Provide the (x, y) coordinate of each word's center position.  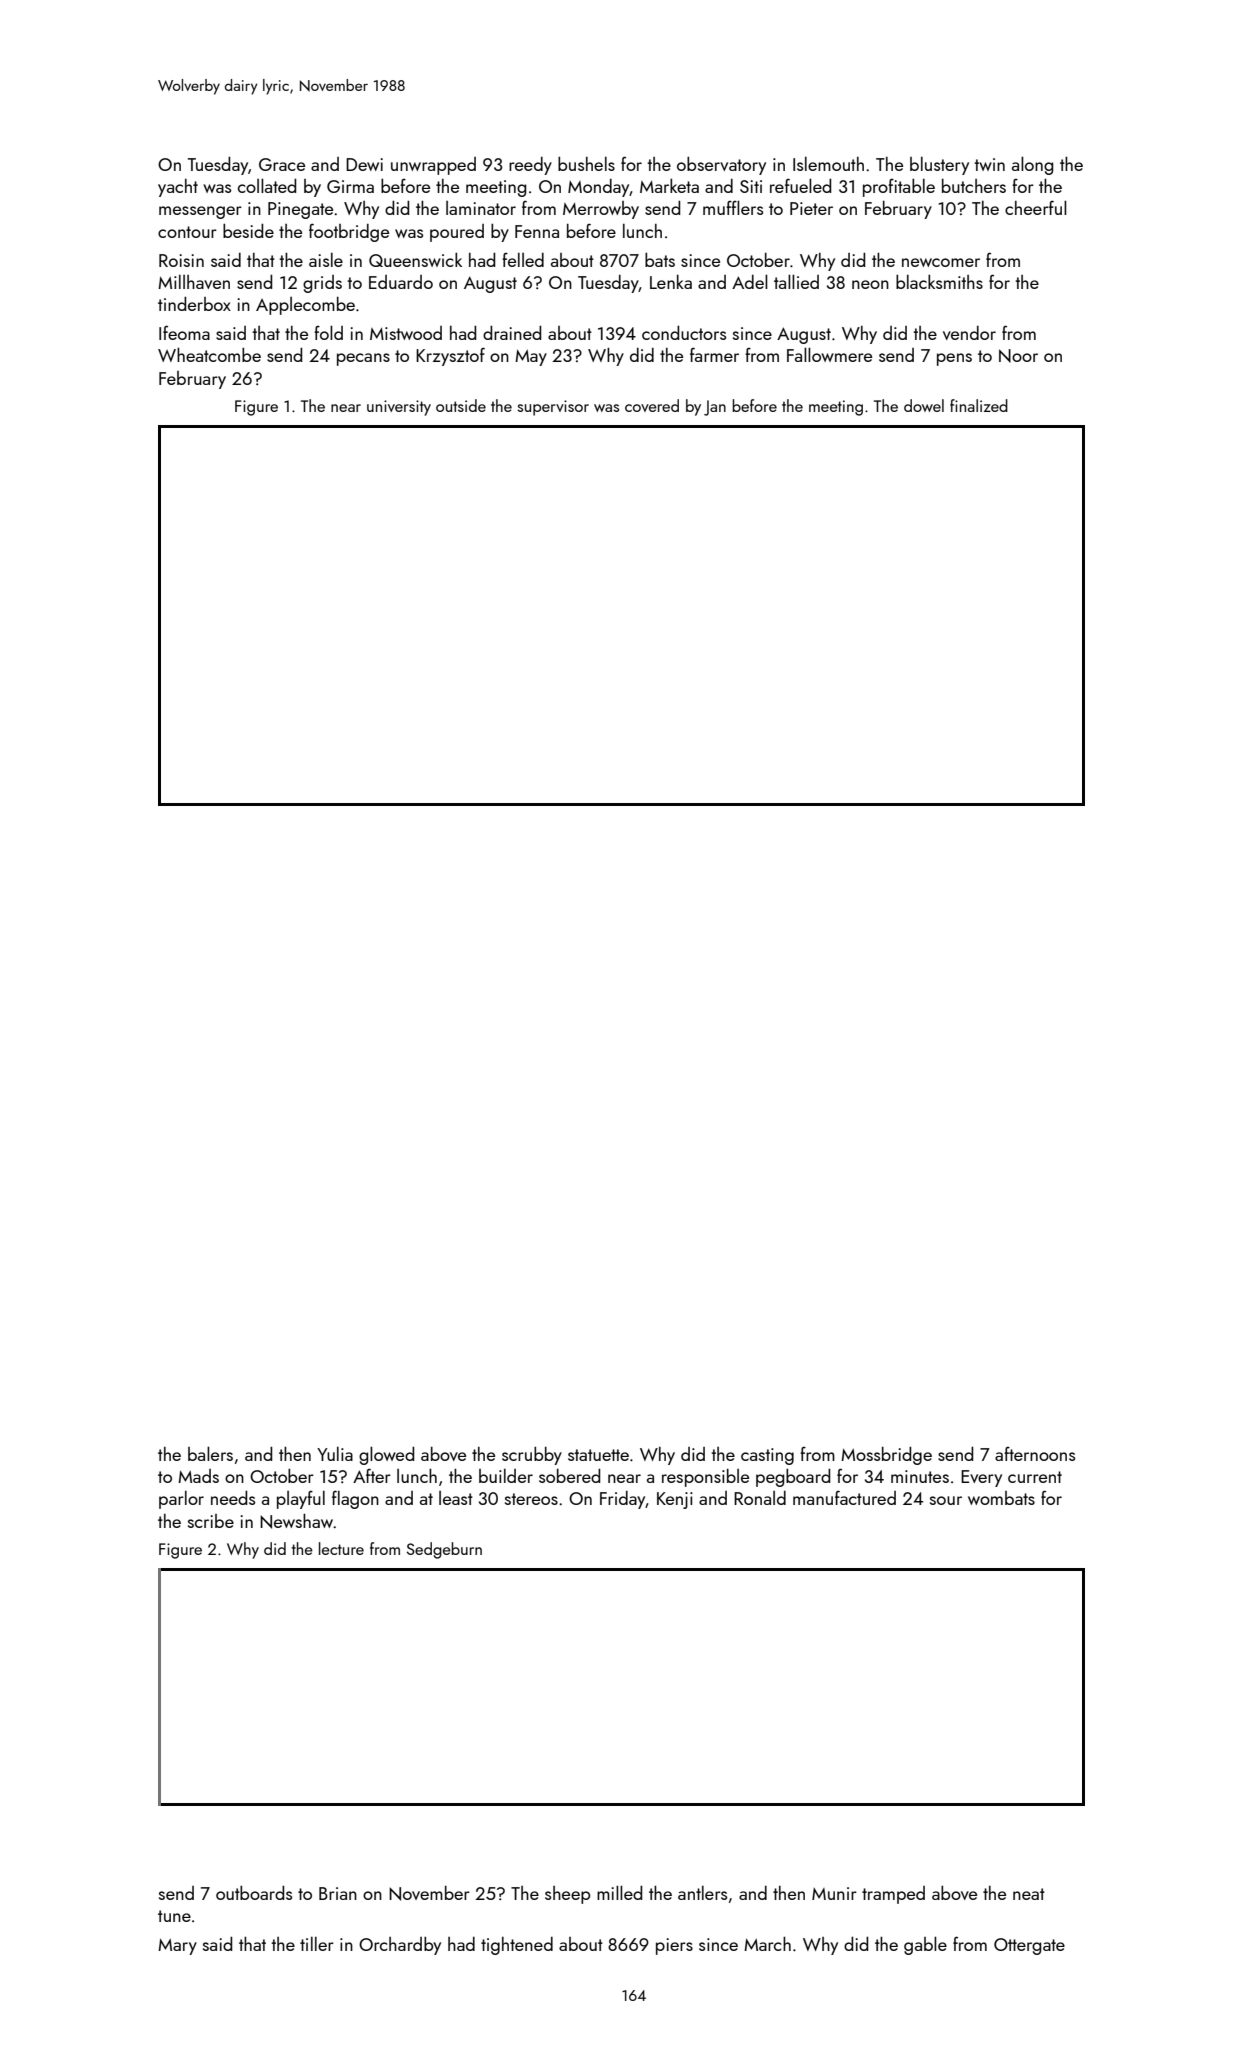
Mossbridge (886, 1456)
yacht (178, 188)
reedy (530, 166)
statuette (598, 1455)
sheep (567, 1895)
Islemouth (828, 164)
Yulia (335, 1454)
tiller (317, 1944)
